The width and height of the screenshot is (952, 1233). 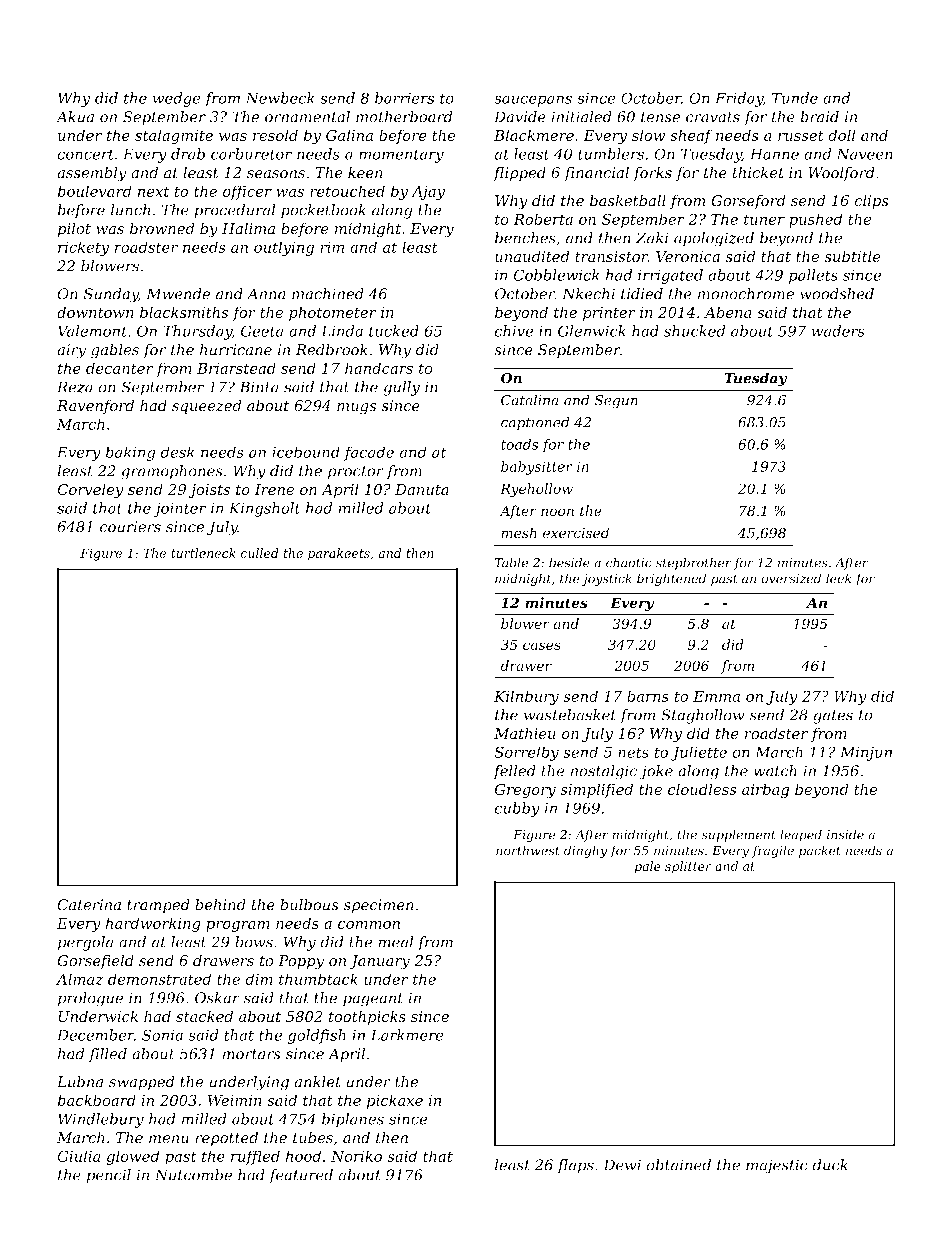 What do you see at coordinates (339, 554) in the screenshot?
I see `parakeets` at bounding box center [339, 554].
